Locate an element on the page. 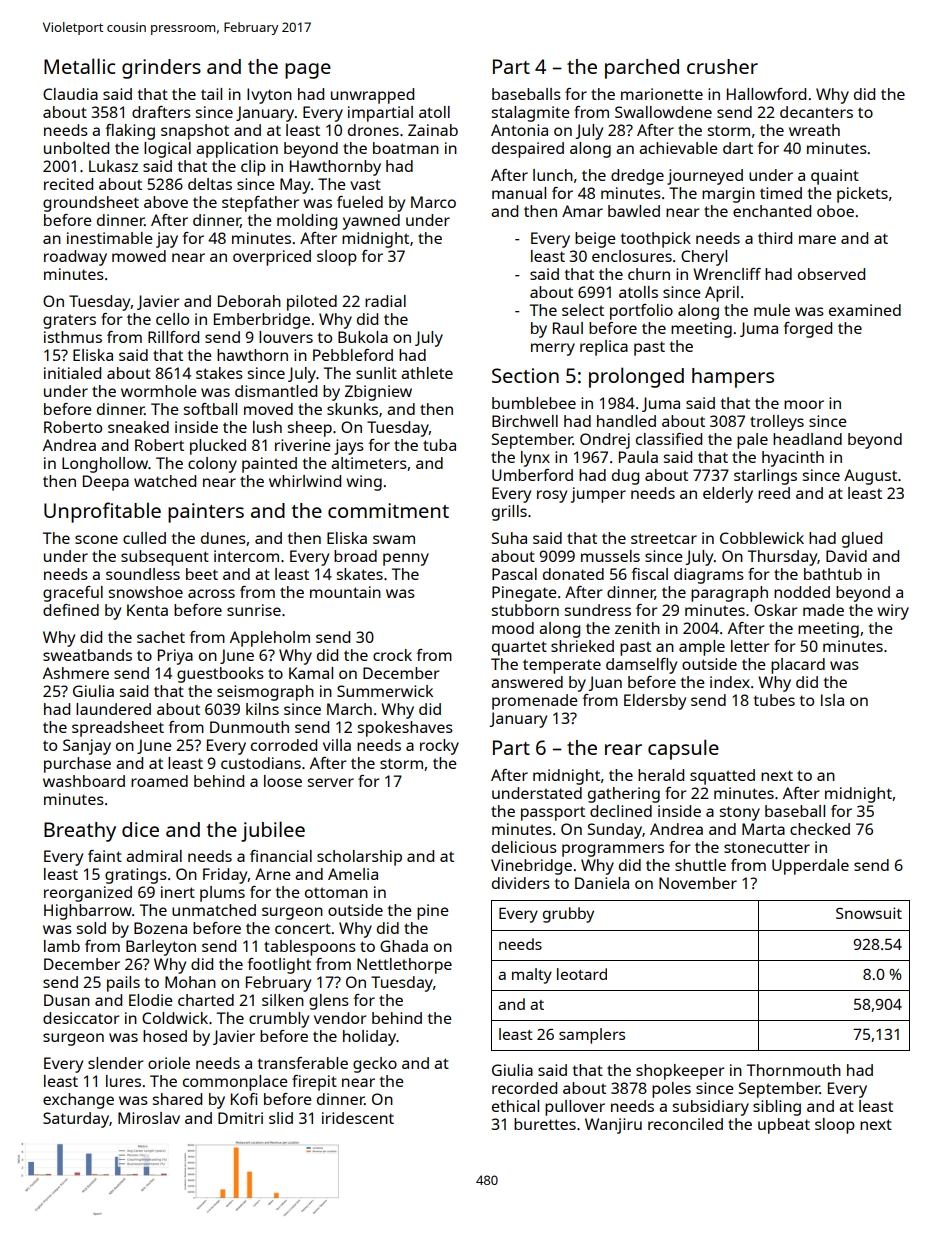  Hallowford is located at coordinates (766, 94).
